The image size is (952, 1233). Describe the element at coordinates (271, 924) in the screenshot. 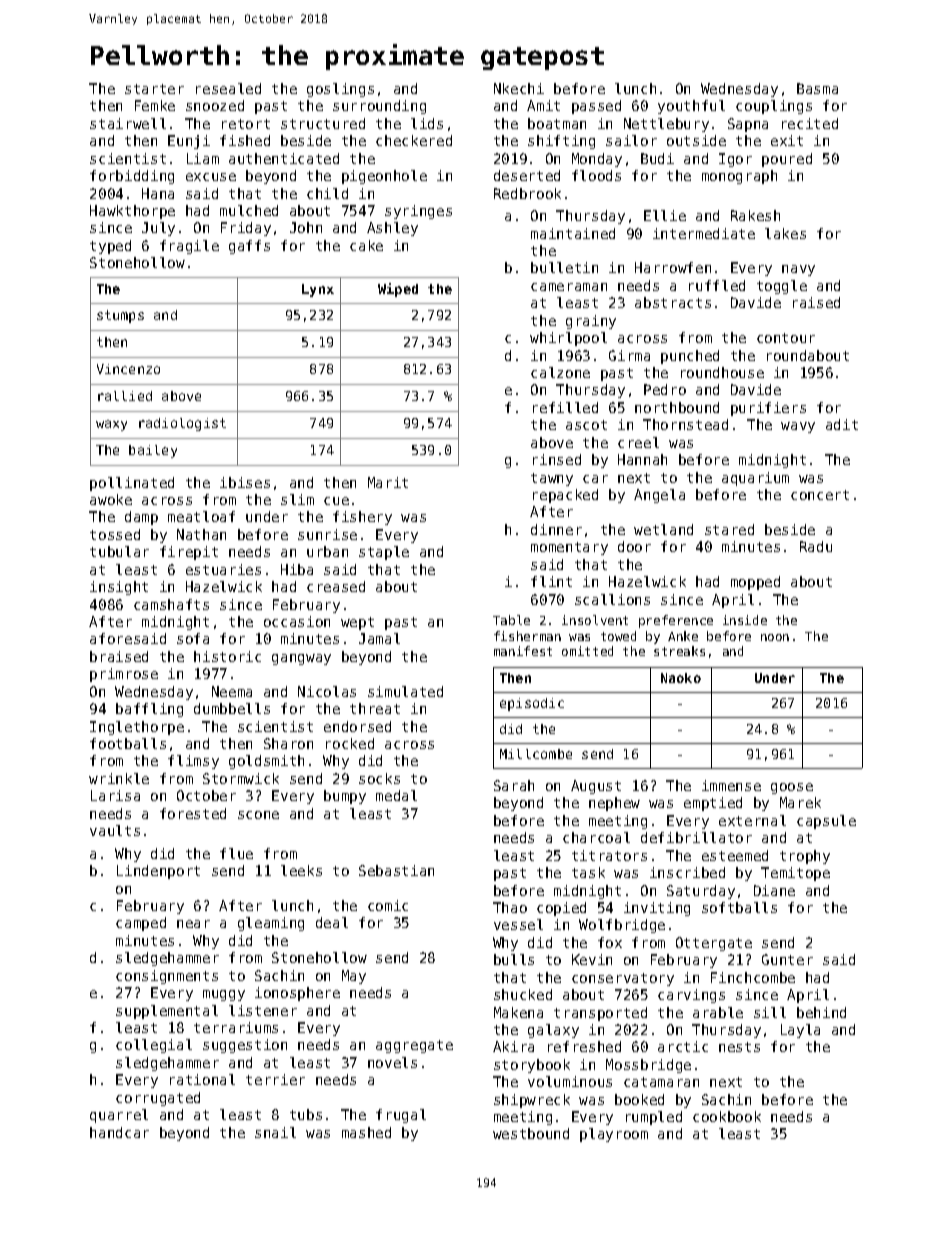

I see `gleaming` at that location.
